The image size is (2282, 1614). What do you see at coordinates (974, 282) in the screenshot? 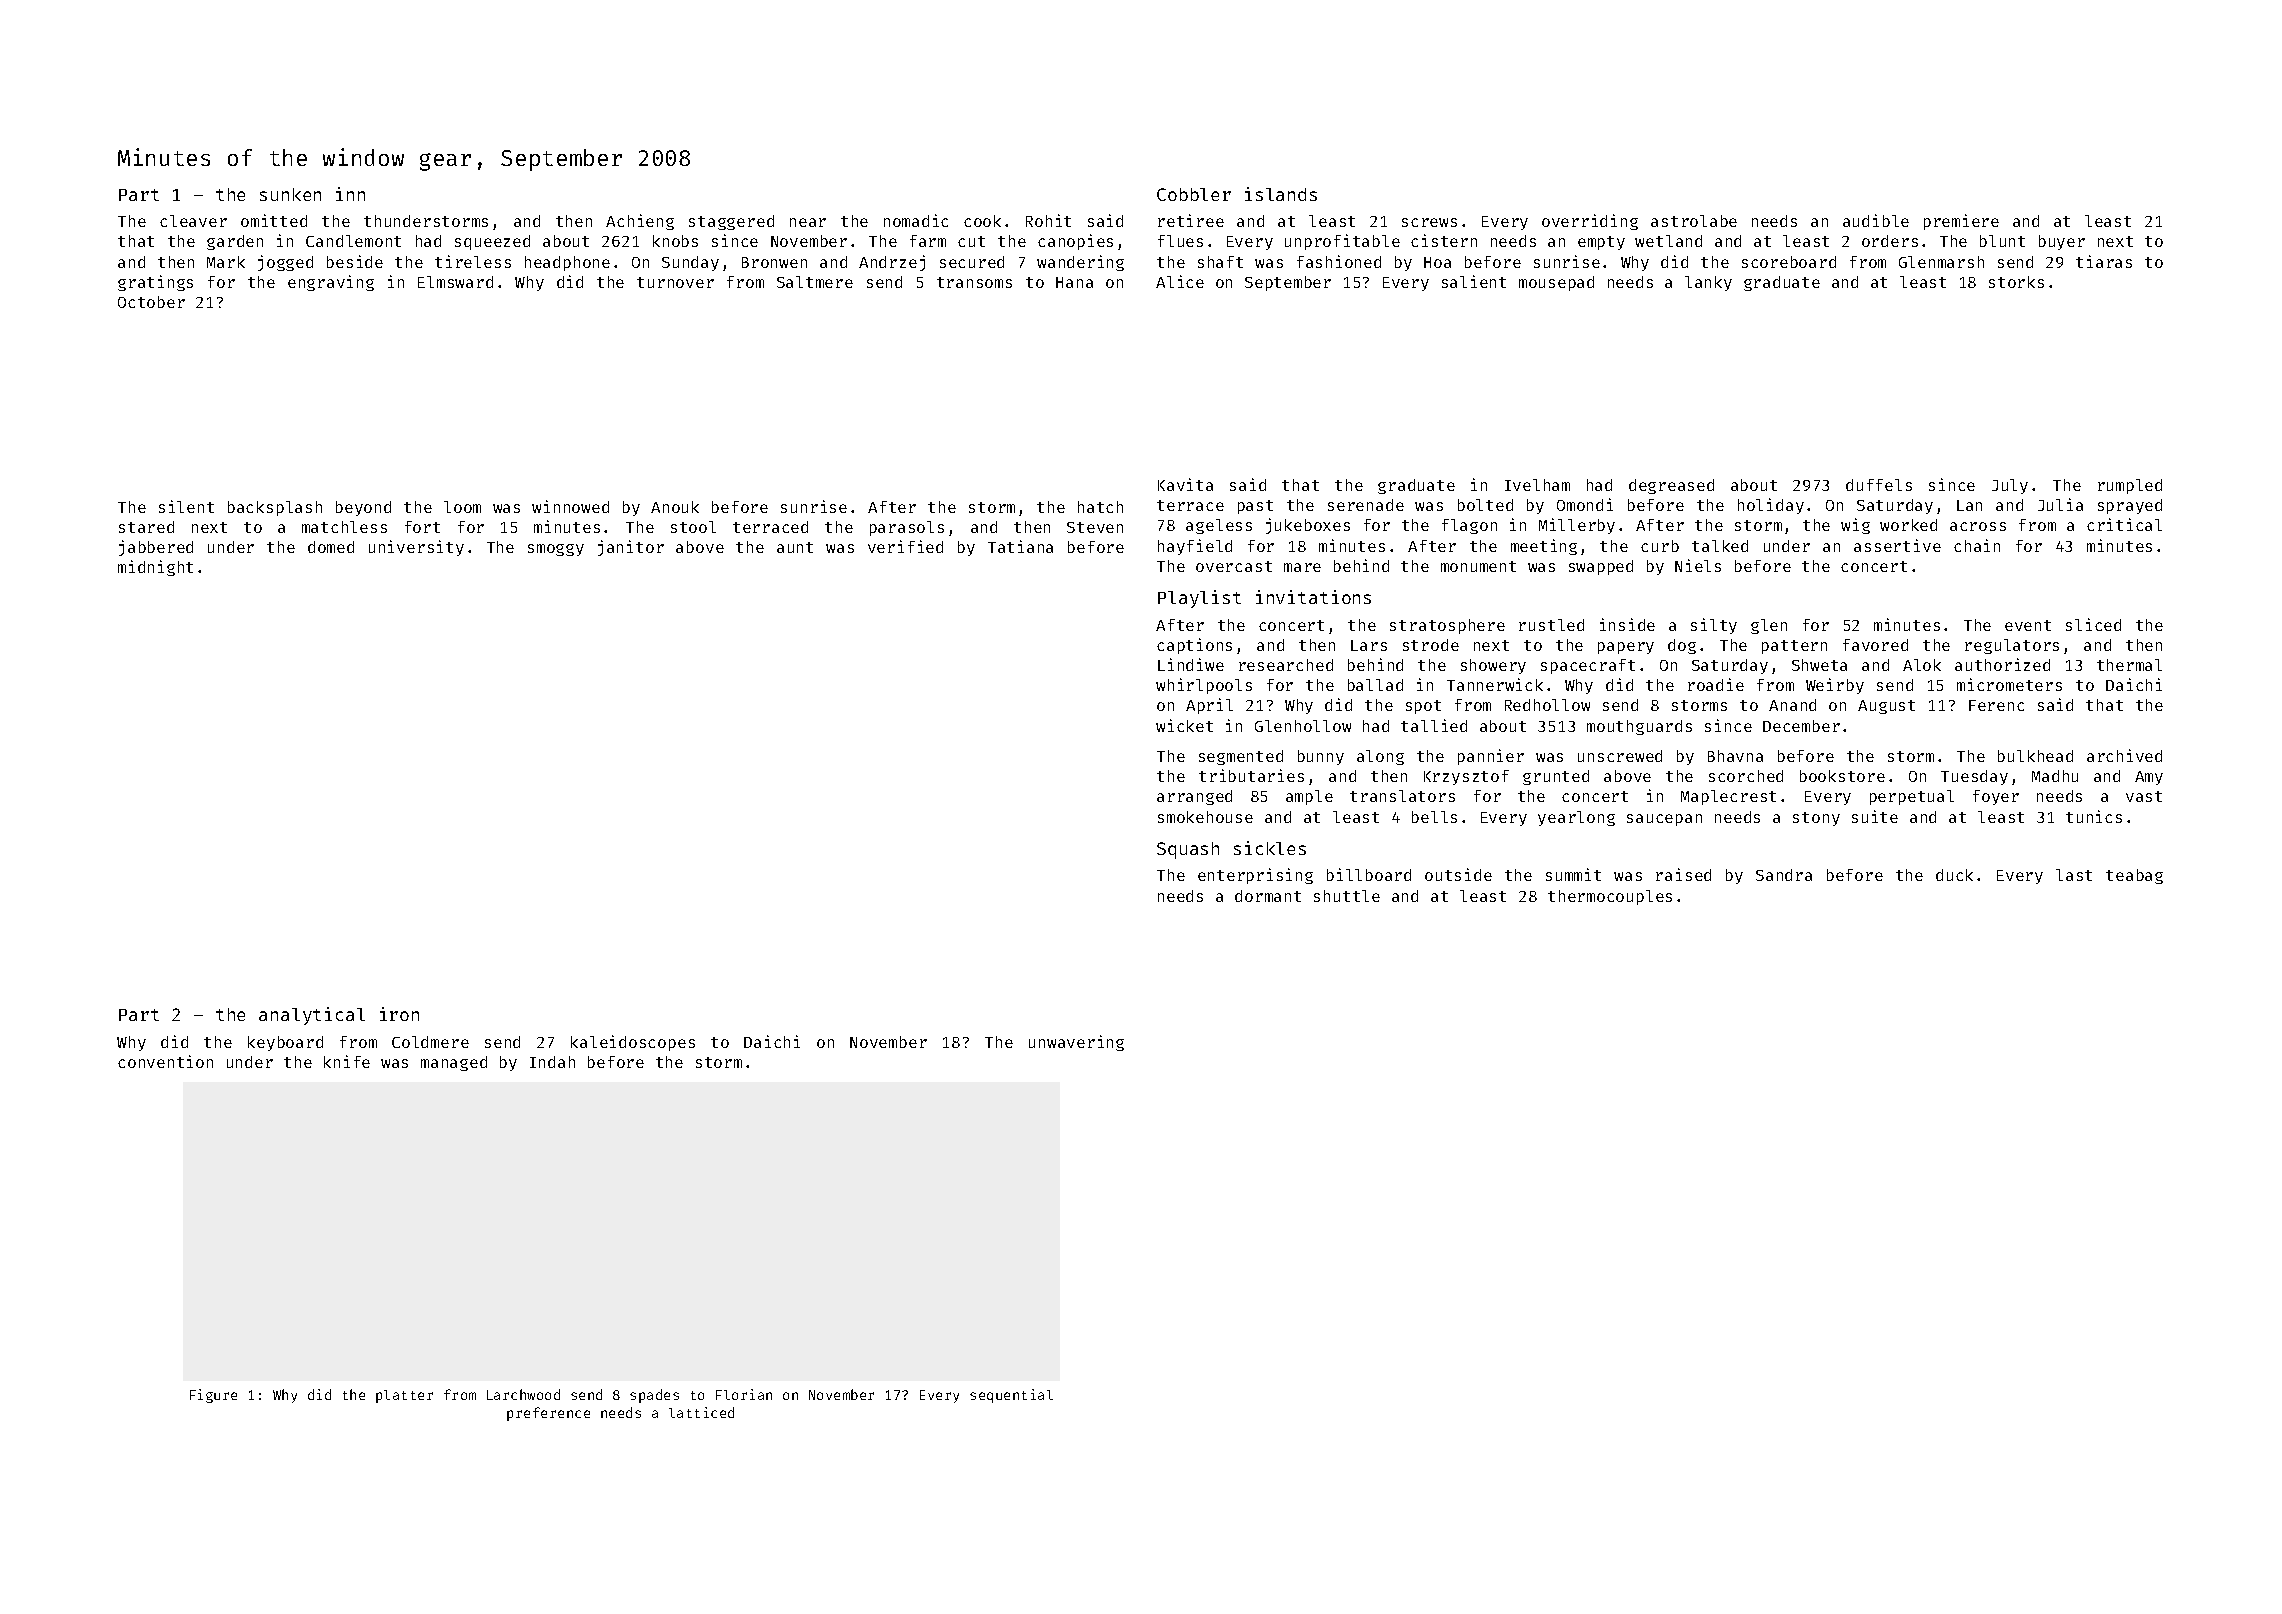
I see `transoms` at bounding box center [974, 282].
